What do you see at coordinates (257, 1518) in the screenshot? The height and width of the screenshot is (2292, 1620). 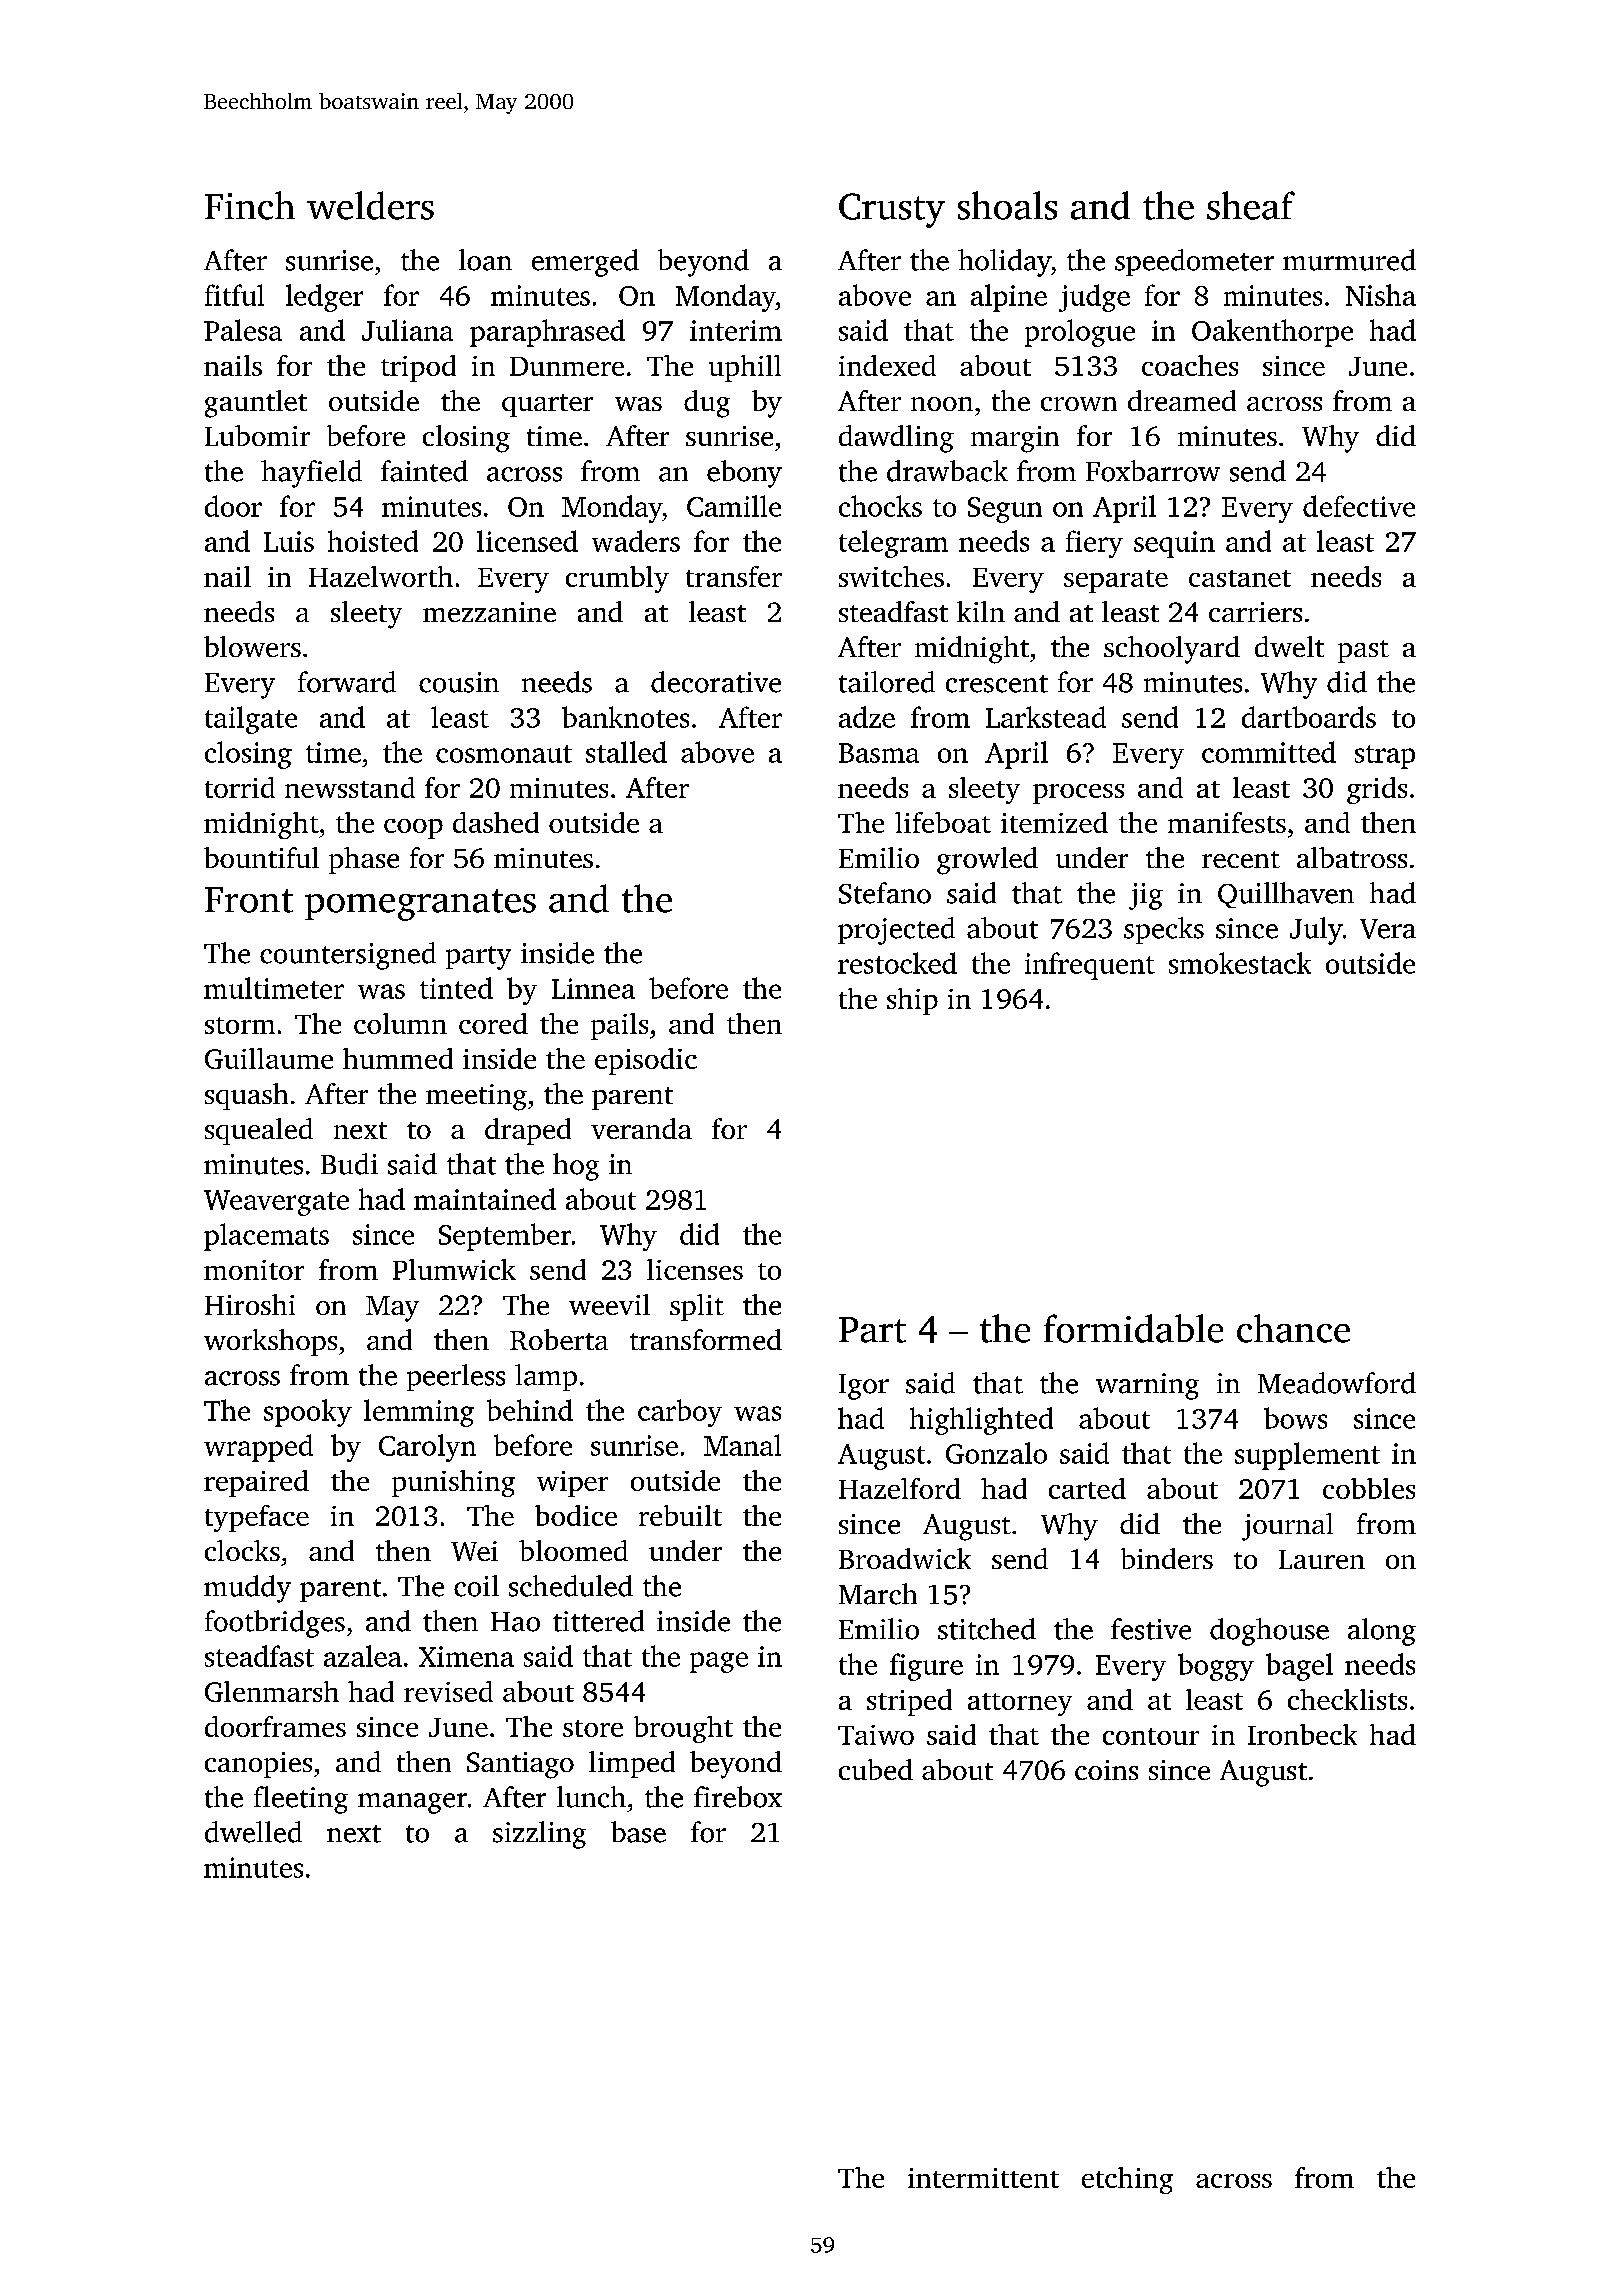 I see `typeface` at bounding box center [257, 1518].
